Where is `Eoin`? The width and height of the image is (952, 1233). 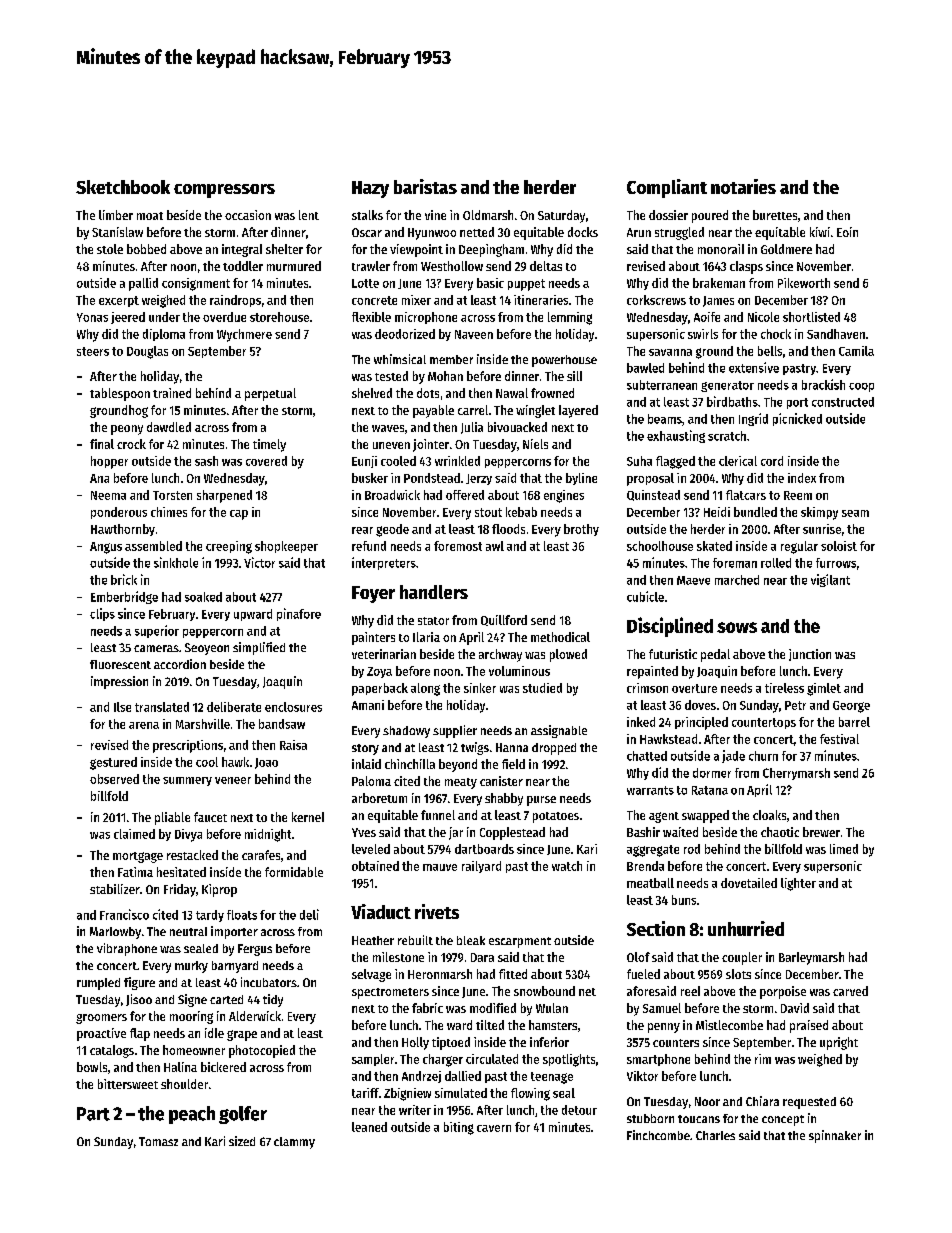 Eoin is located at coordinates (847, 232).
